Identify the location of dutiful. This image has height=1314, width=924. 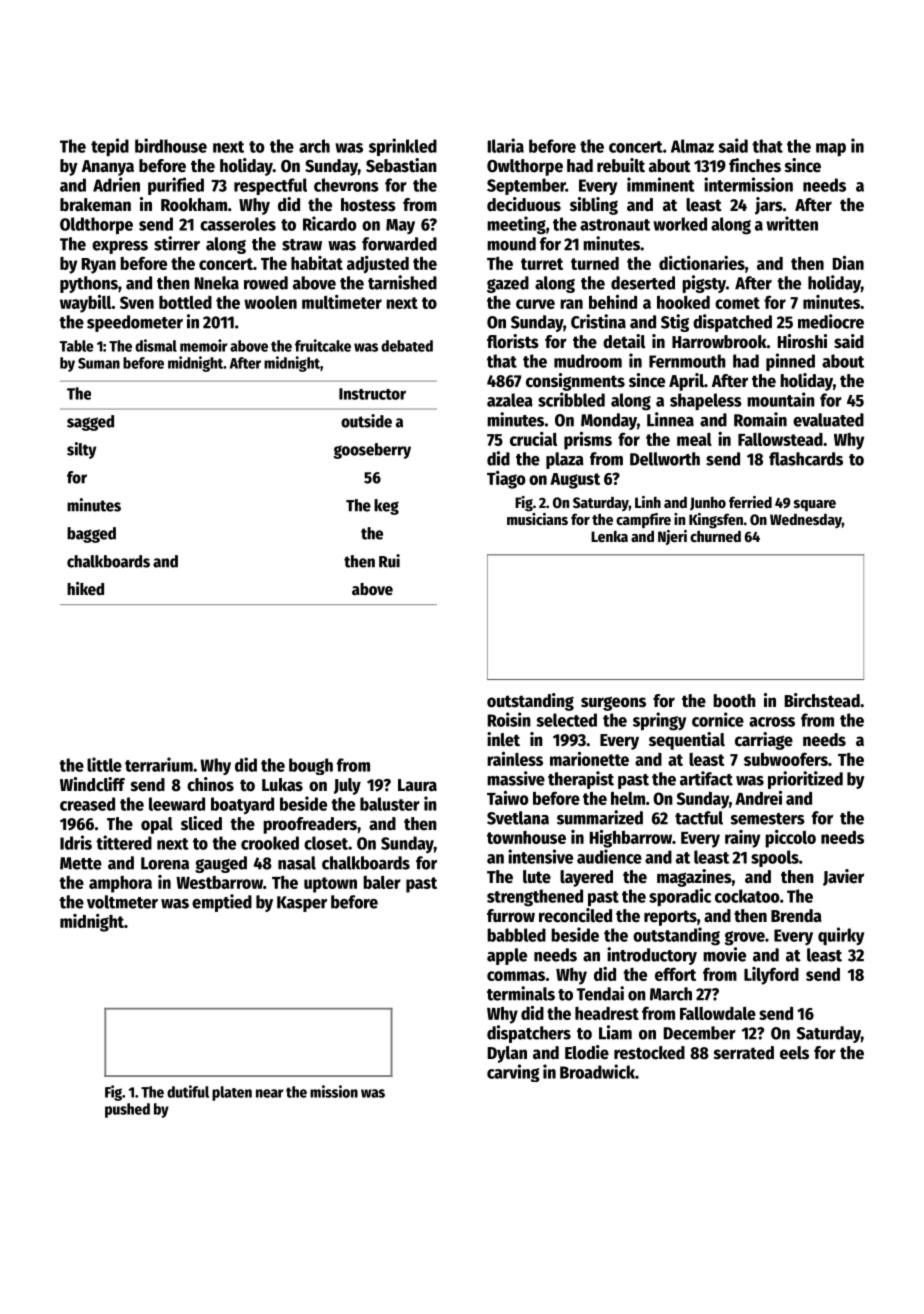
(188, 1091).
